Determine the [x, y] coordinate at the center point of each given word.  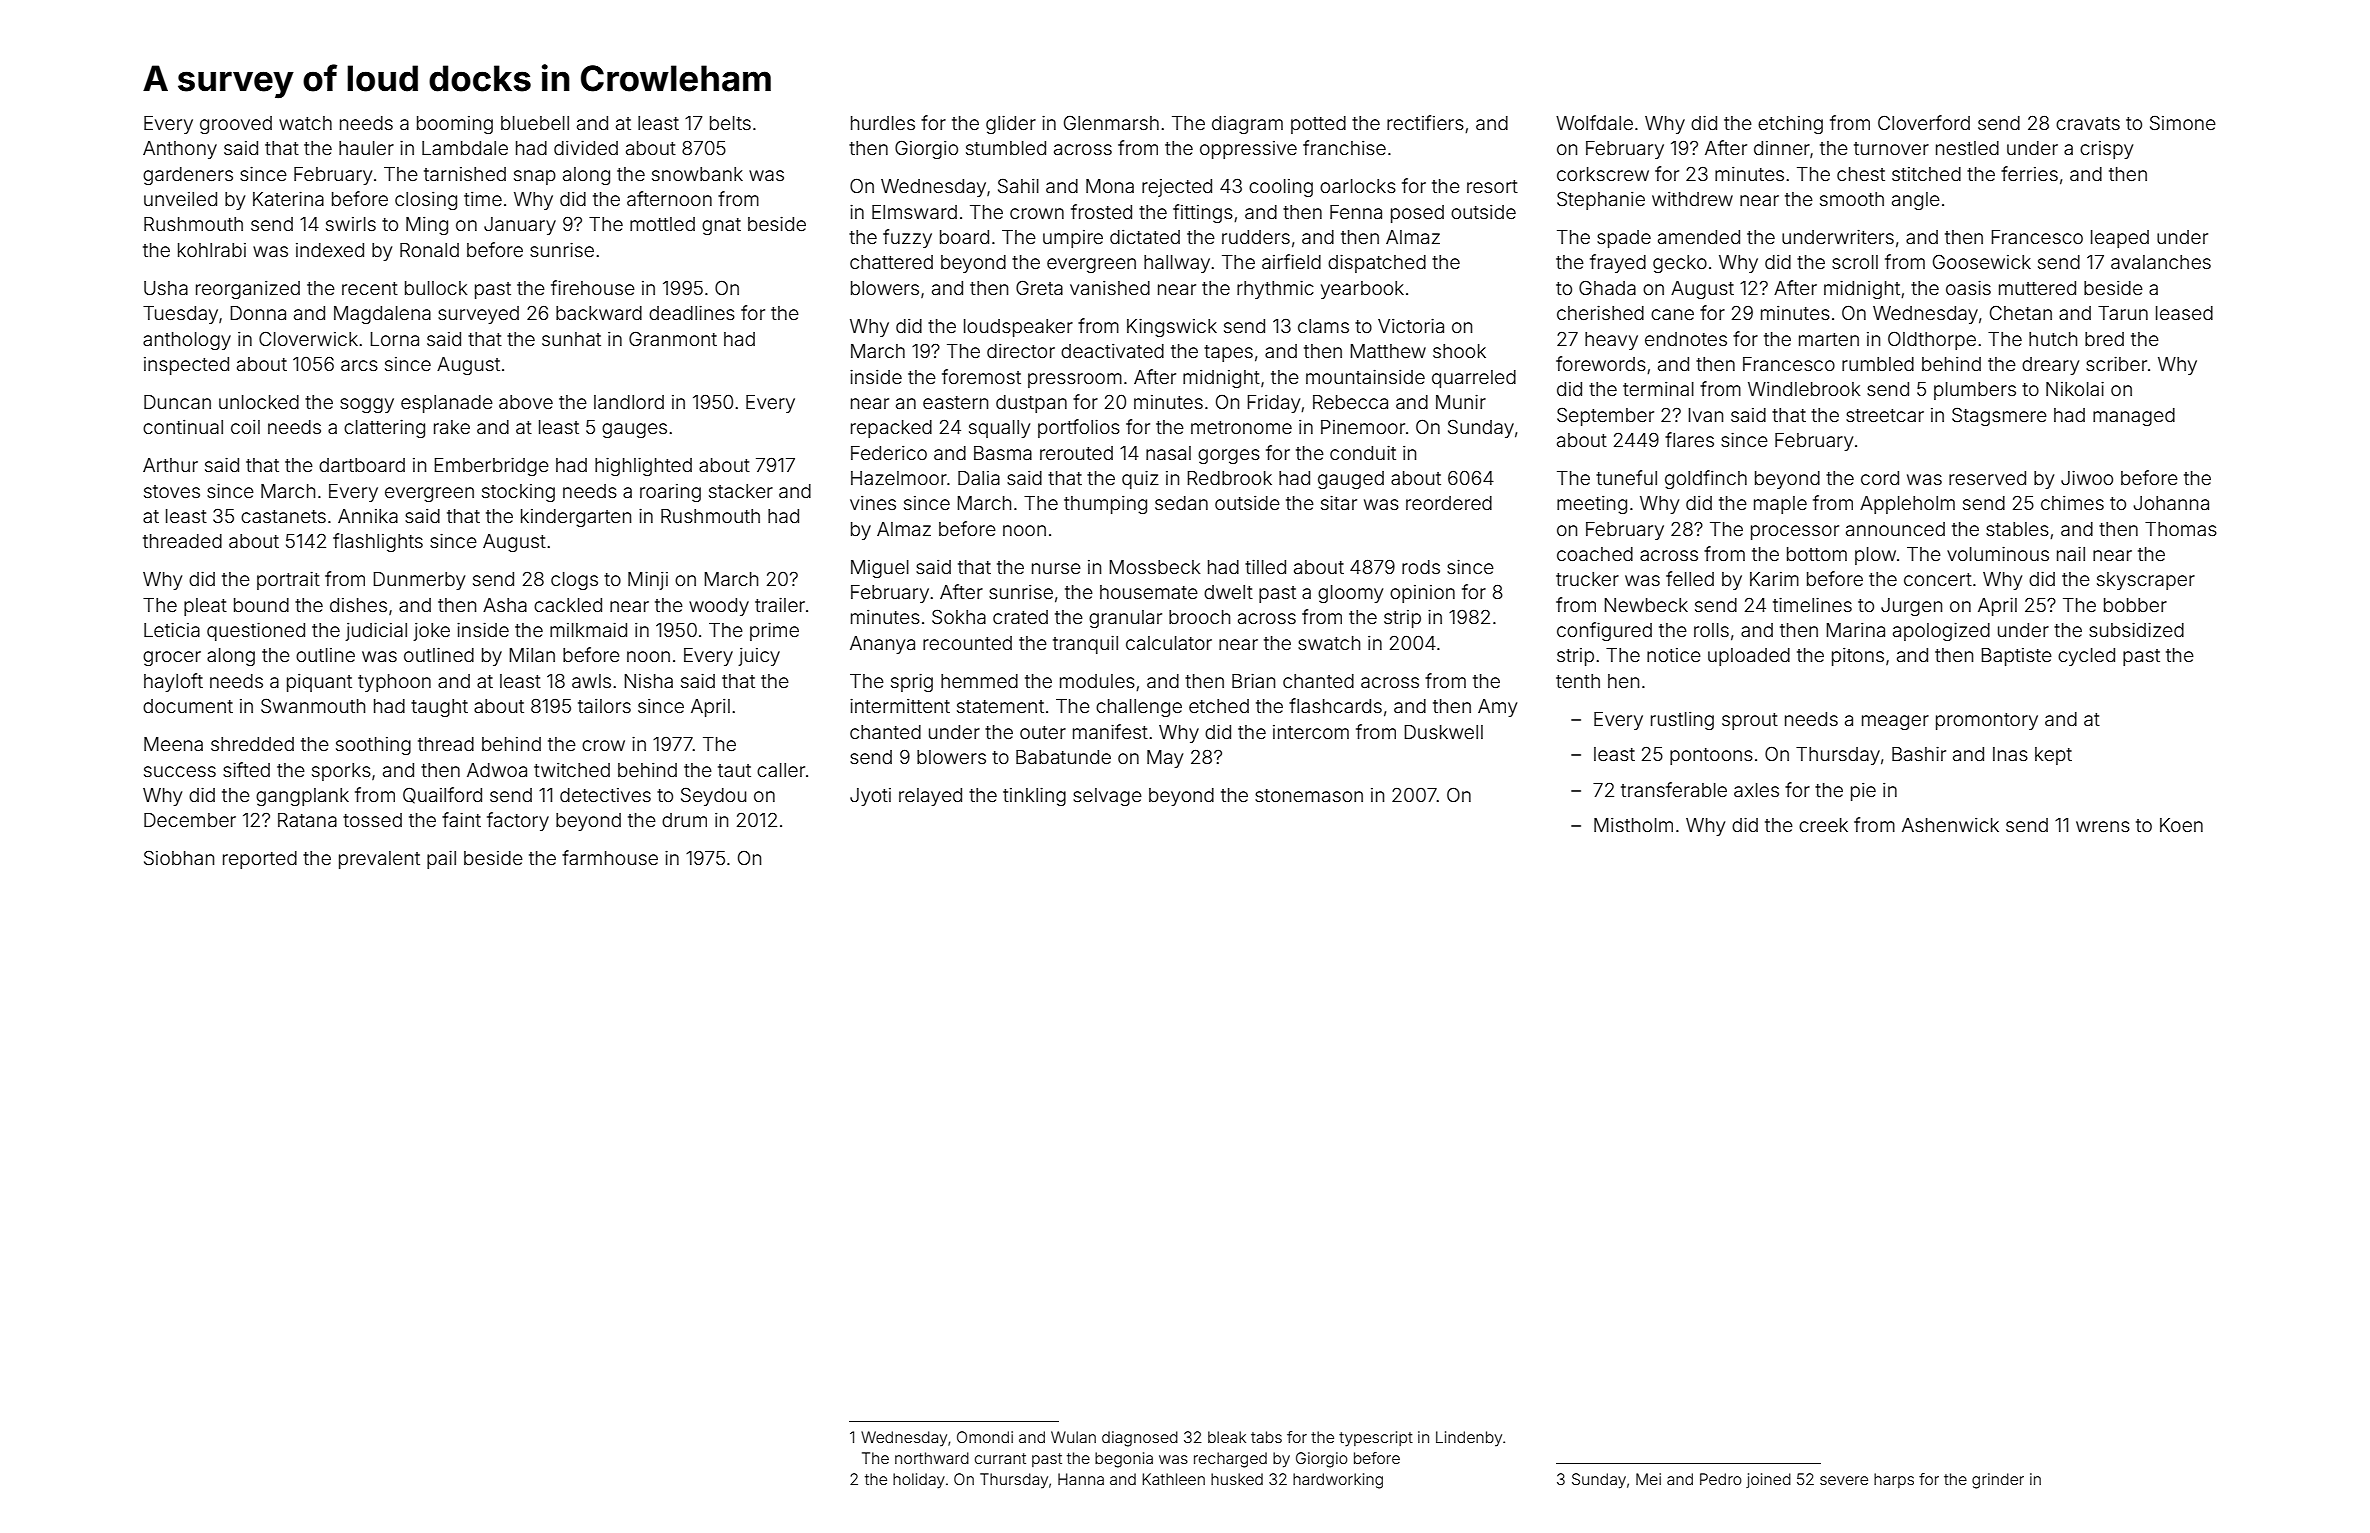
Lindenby [1469, 1438]
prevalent [379, 860]
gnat [721, 226]
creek [1823, 825]
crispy [2106, 150]
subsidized [2136, 630]
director [1021, 351]
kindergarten [576, 518]
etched [1219, 706]
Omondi [985, 1437]
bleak [1227, 1437]
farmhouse [610, 857]
